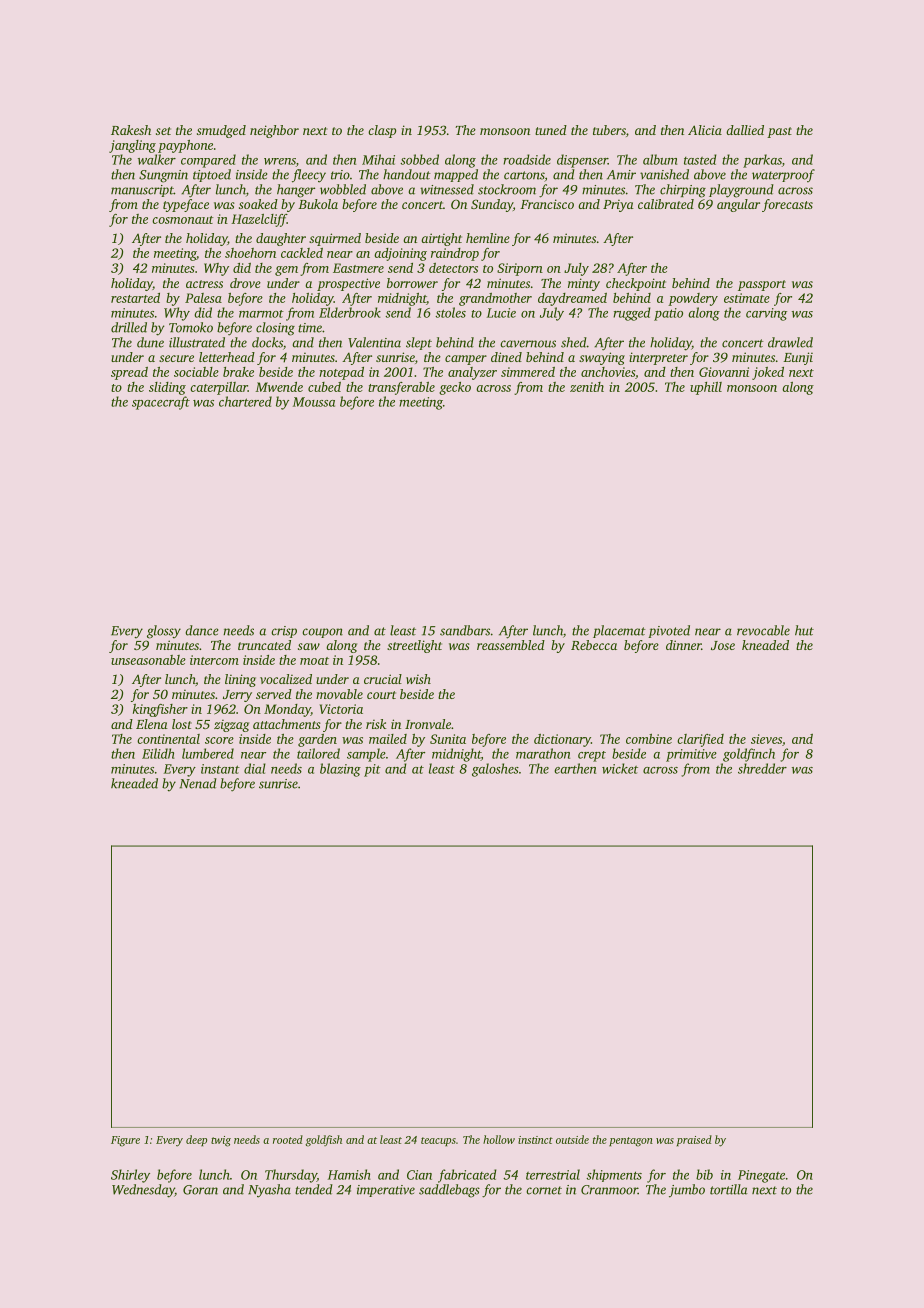 The width and height of the screenshot is (924, 1308). I want to click on rooted, so click(288, 1139).
